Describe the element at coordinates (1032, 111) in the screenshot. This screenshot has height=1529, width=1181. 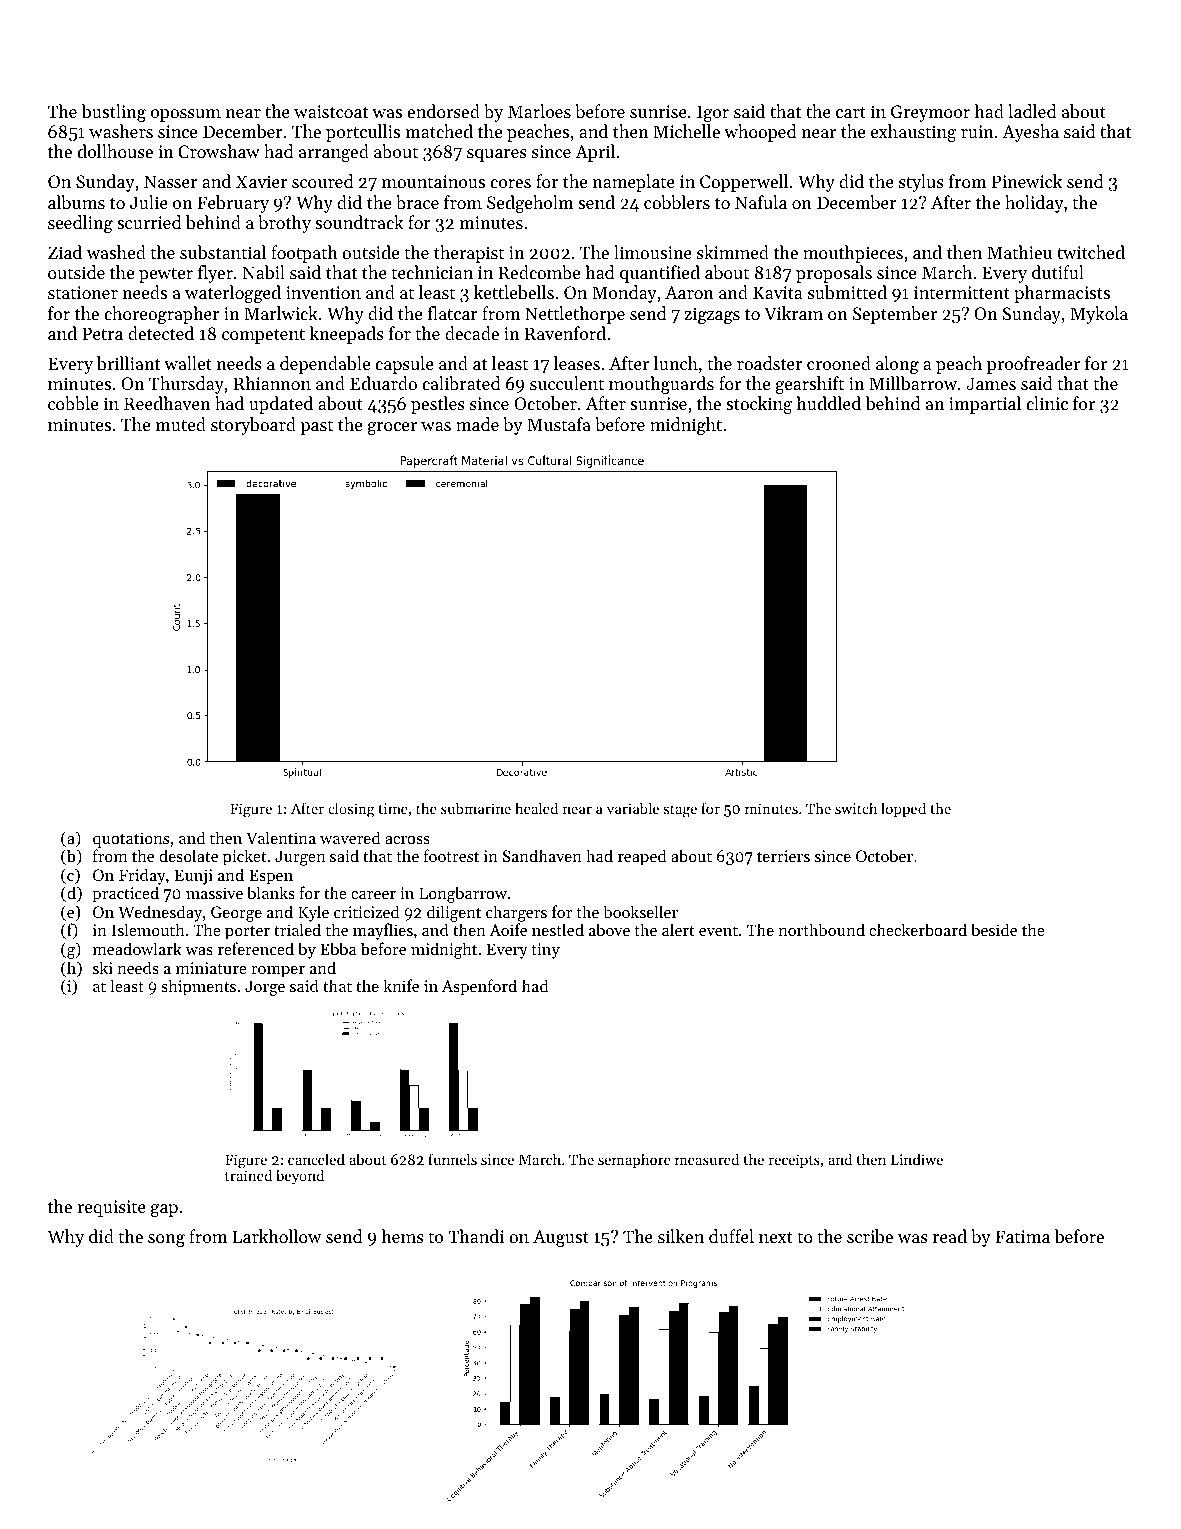
I see `ladled` at that location.
